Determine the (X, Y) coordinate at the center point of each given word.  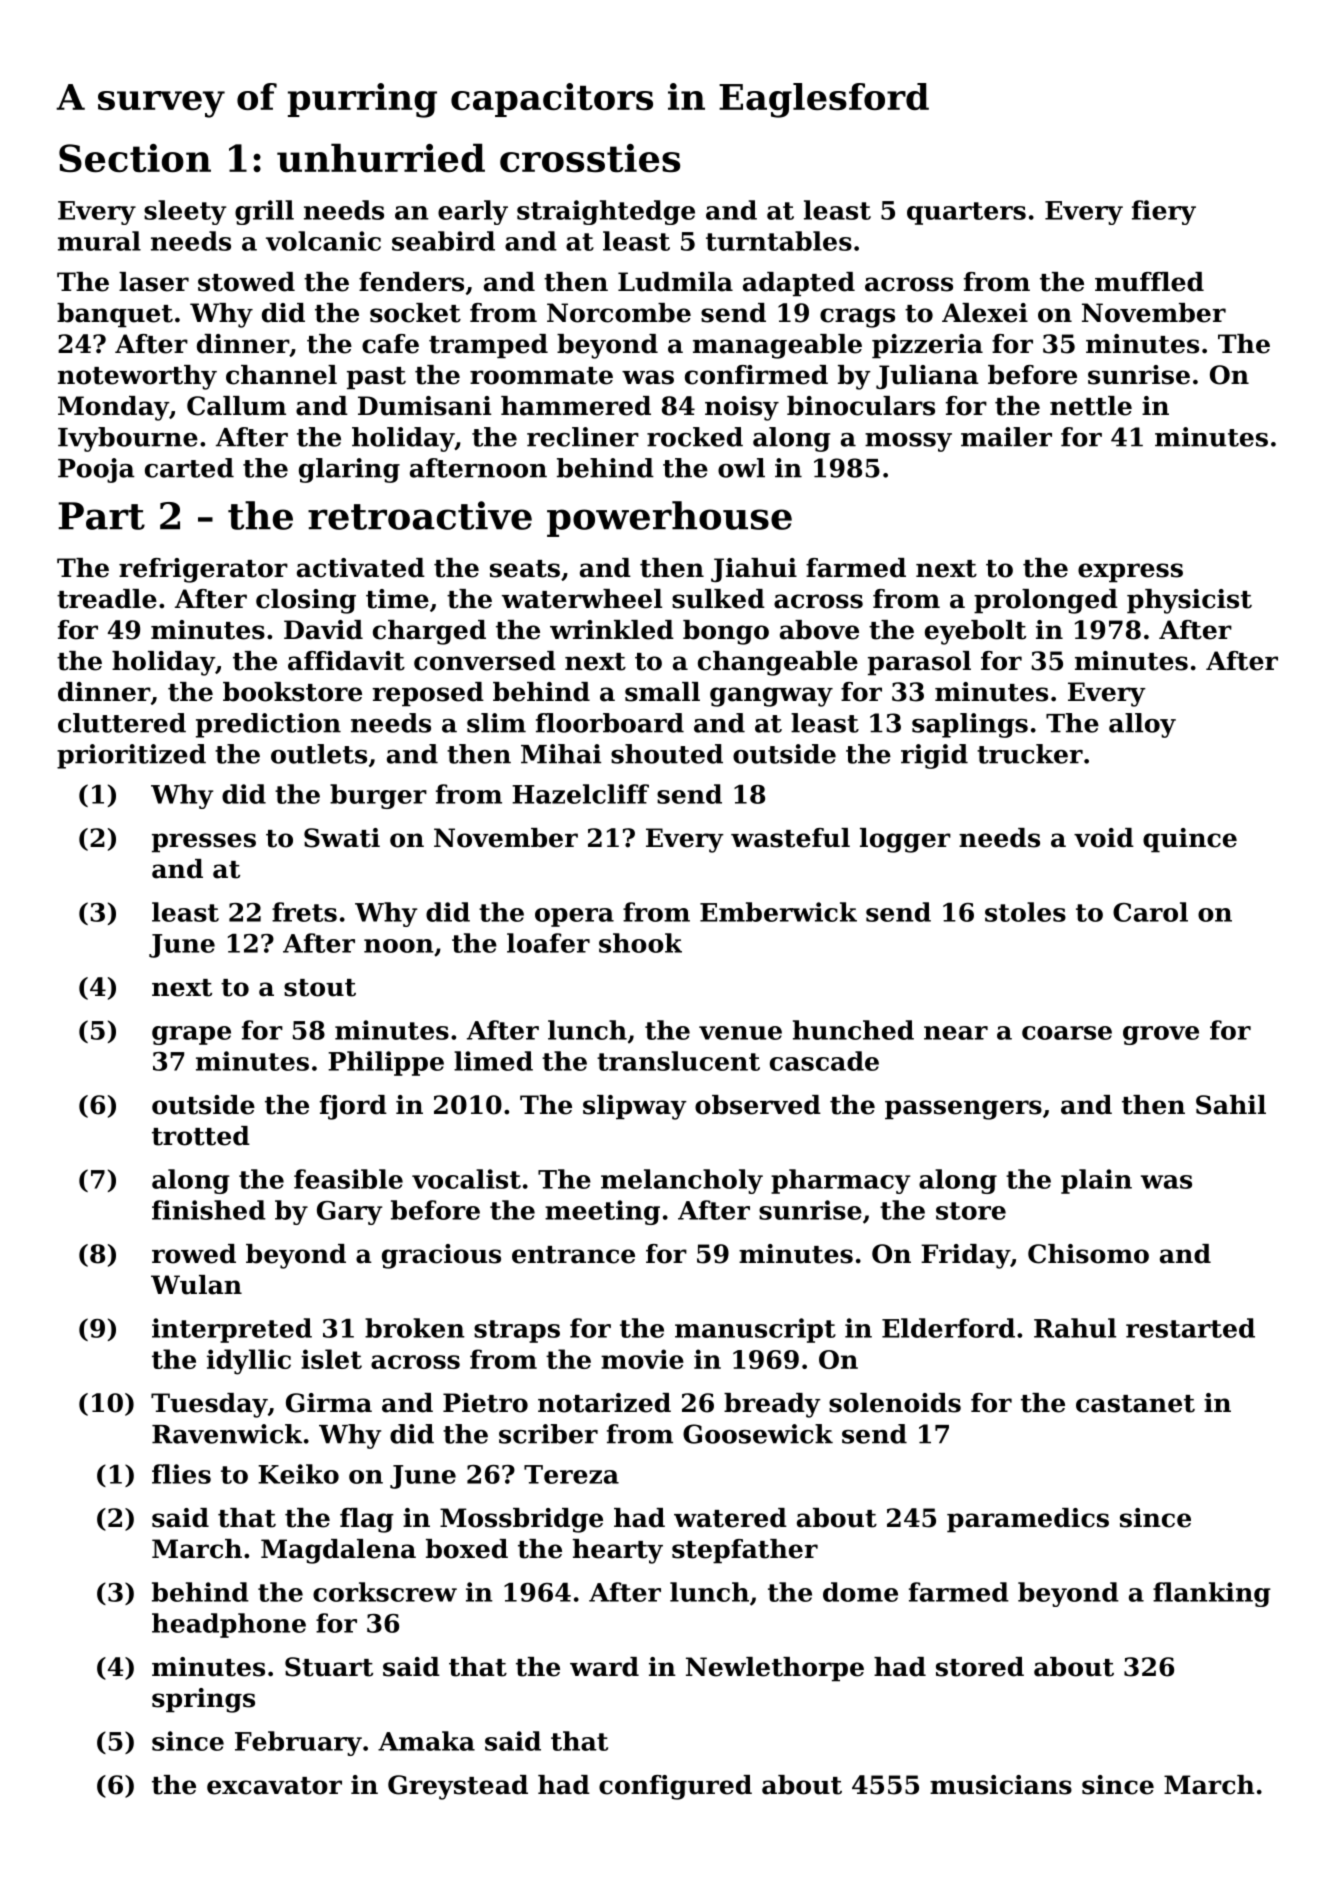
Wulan (196, 1285)
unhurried (381, 158)
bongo (726, 632)
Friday (965, 1256)
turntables (779, 241)
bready (772, 1405)
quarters (966, 213)
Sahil (1231, 1105)
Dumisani (424, 406)
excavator (274, 1786)
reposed (428, 694)
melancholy (682, 1181)
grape (191, 1035)
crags (857, 318)
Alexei (985, 313)
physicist (1189, 601)
